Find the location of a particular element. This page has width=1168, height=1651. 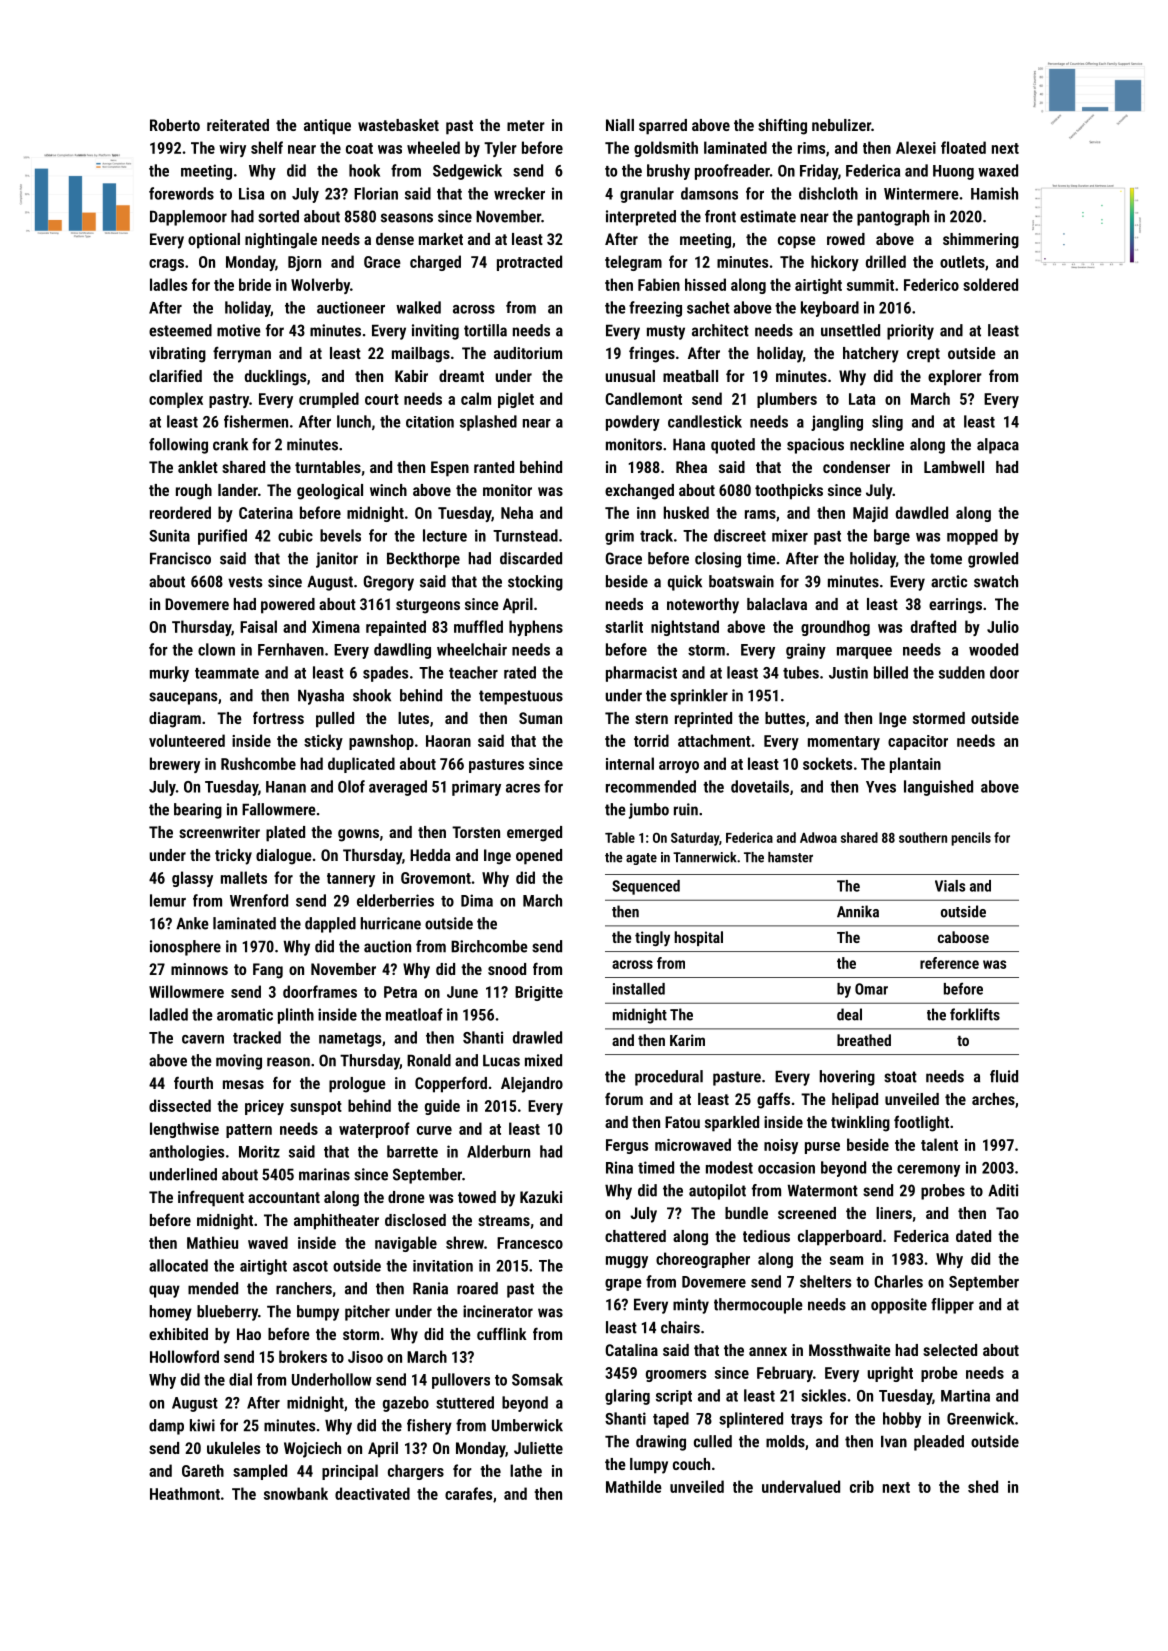

Alderburn is located at coordinates (498, 1151).
